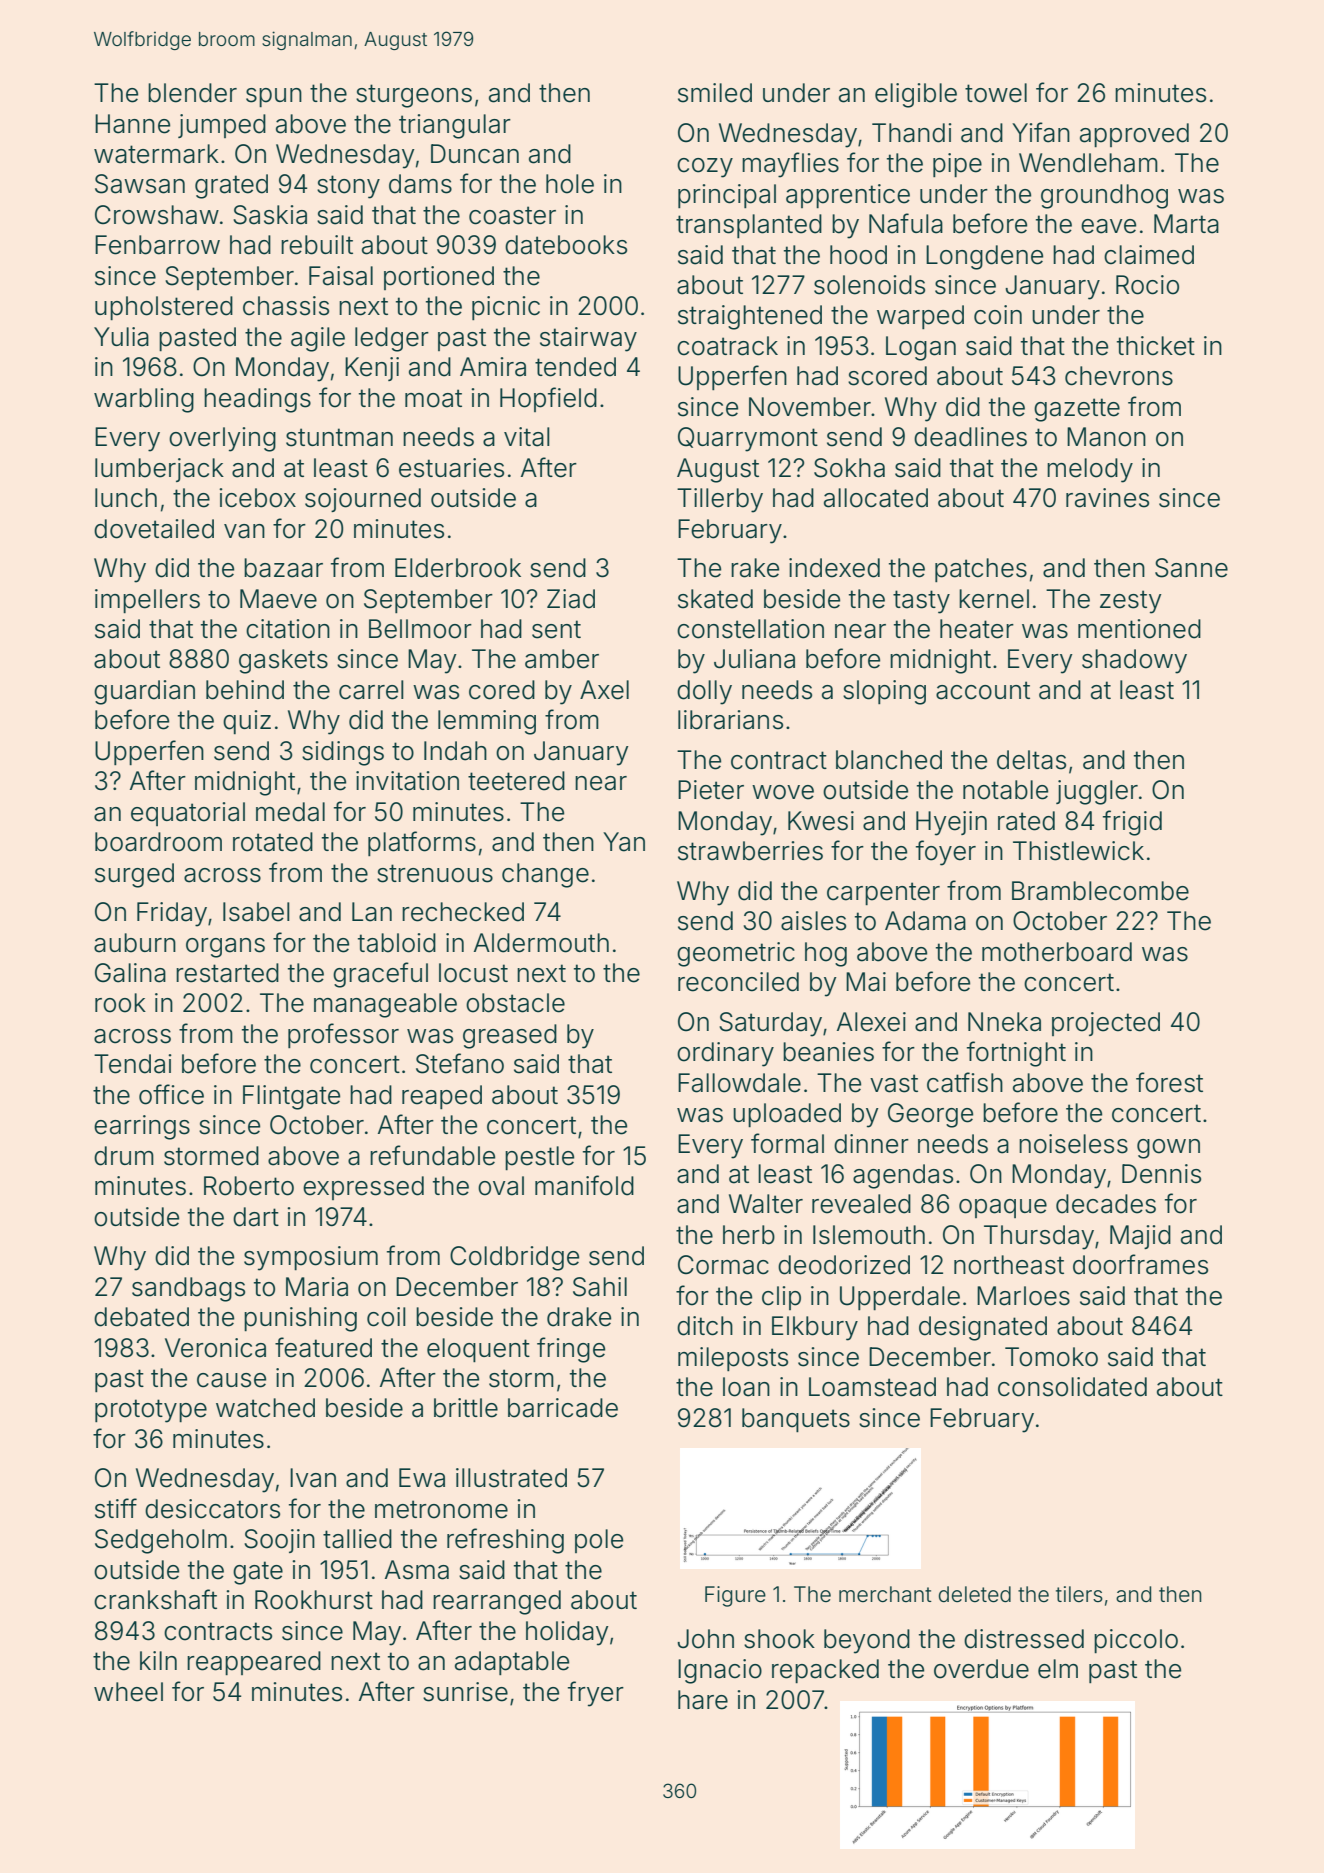 The width and height of the screenshot is (1324, 1873). I want to click on Longdene, so click(984, 257).
